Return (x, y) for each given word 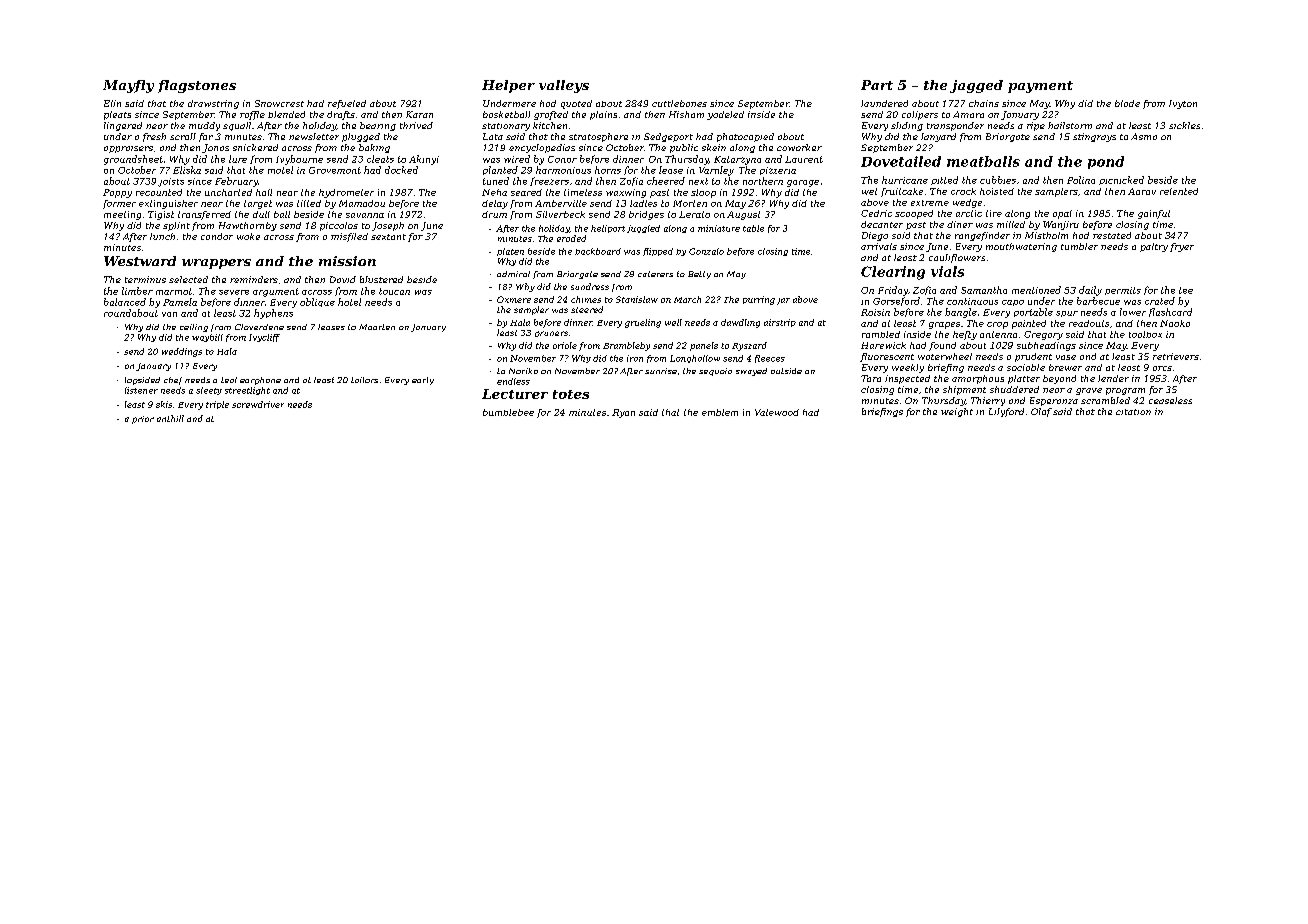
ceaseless (1170, 400)
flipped (658, 252)
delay (495, 204)
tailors (364, 380)
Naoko (1175, 323)
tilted (309, 203)
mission (347, 261)
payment (1040, 87)
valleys (564, 86)
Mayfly (128, 86)
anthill (170, 418)
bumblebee (508, 412)
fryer (1182, 247)
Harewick (883, 345)
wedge (967, 203)
